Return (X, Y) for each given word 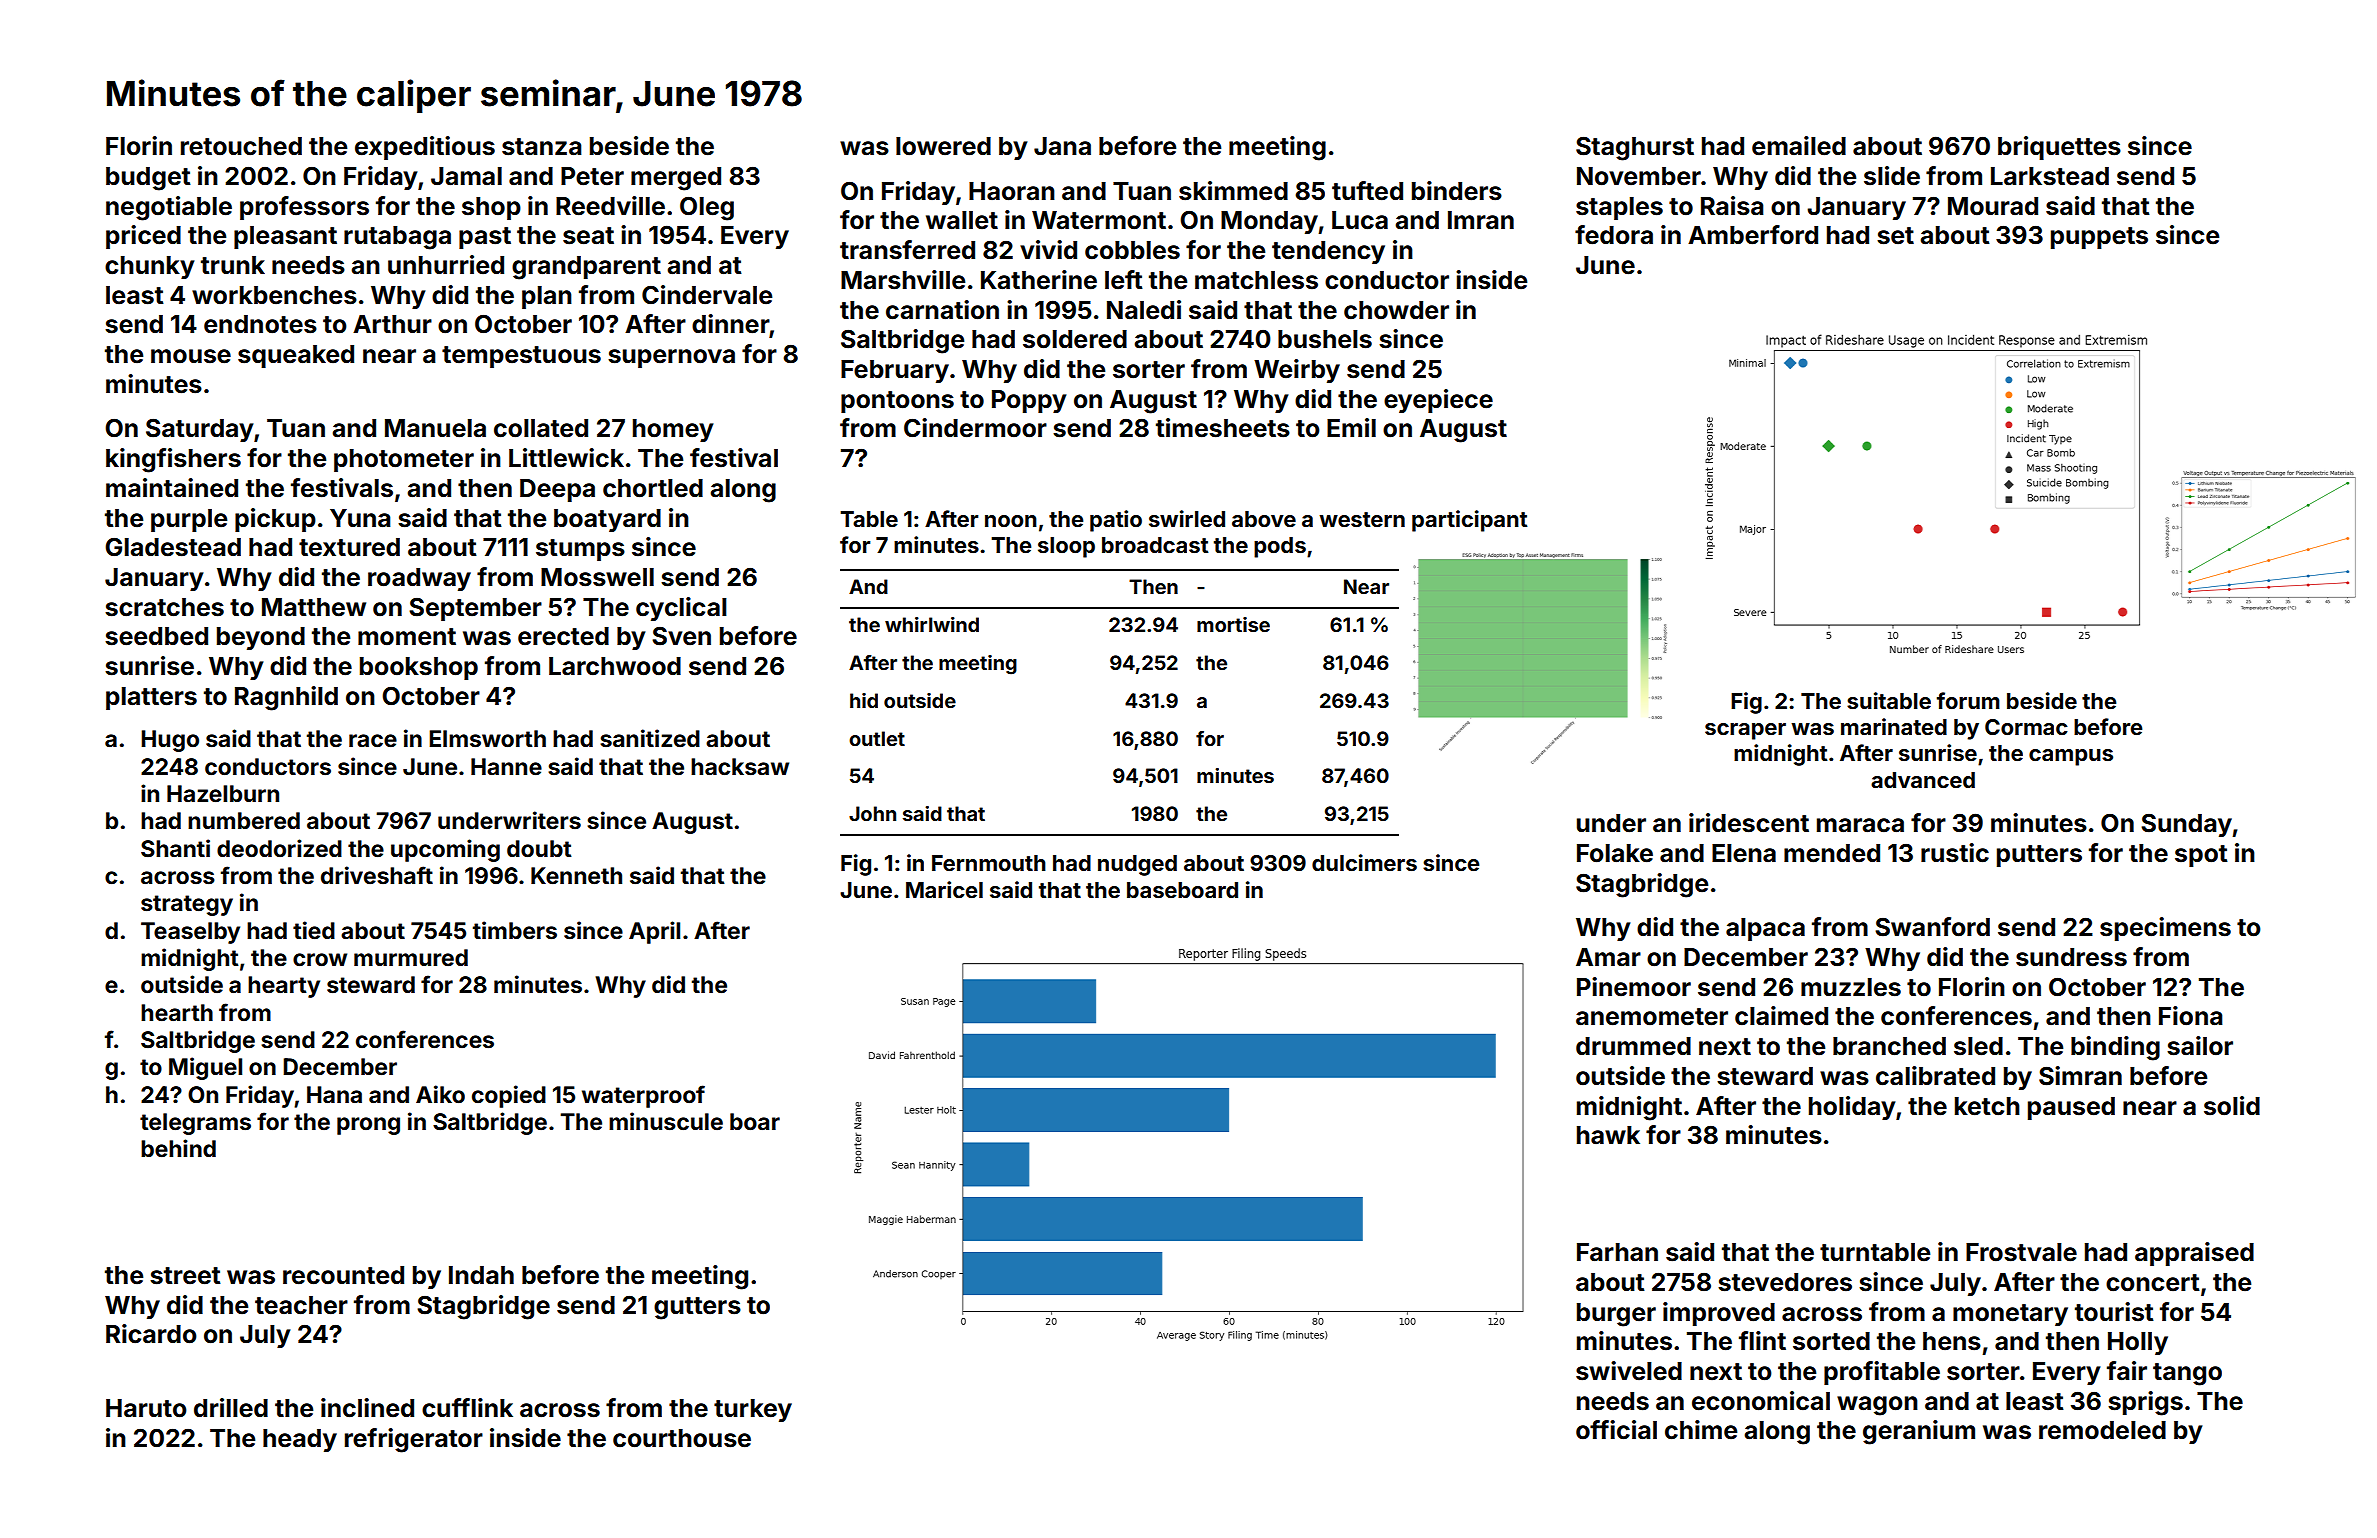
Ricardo (151, 1334)
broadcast (1155, 545)
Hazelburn (223, 794)
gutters (697, 1308)
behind (178, 1148)
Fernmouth (989, 863)
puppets (2099, 238)
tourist (2114, 1312)
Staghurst (1635, 148)
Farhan (1617, 1252)
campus (2071, 757)
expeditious (425, 148)
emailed (1799, 146)
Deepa (557, 490)
